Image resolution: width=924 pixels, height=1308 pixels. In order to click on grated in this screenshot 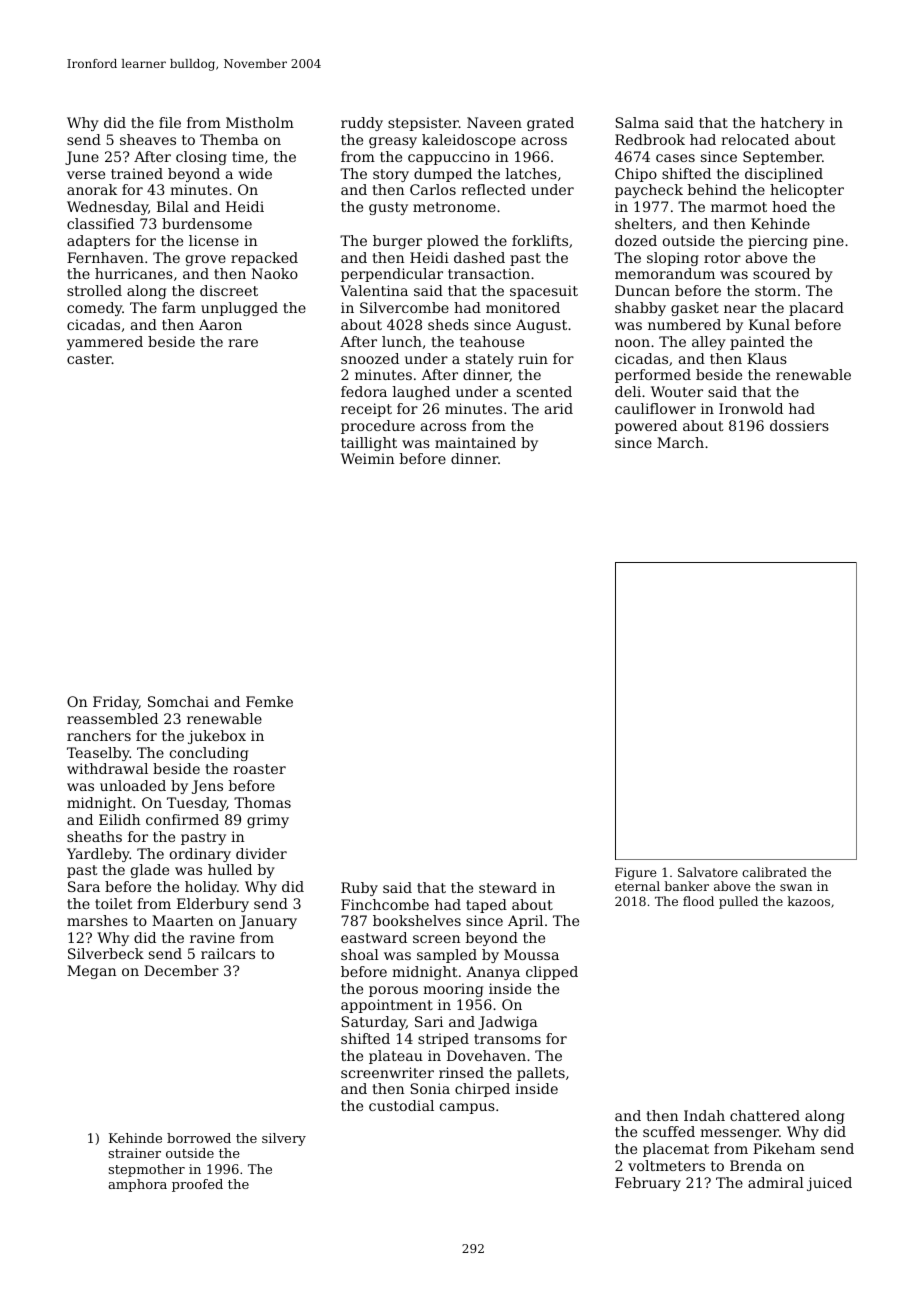, I will do `click(550, 124)`.
